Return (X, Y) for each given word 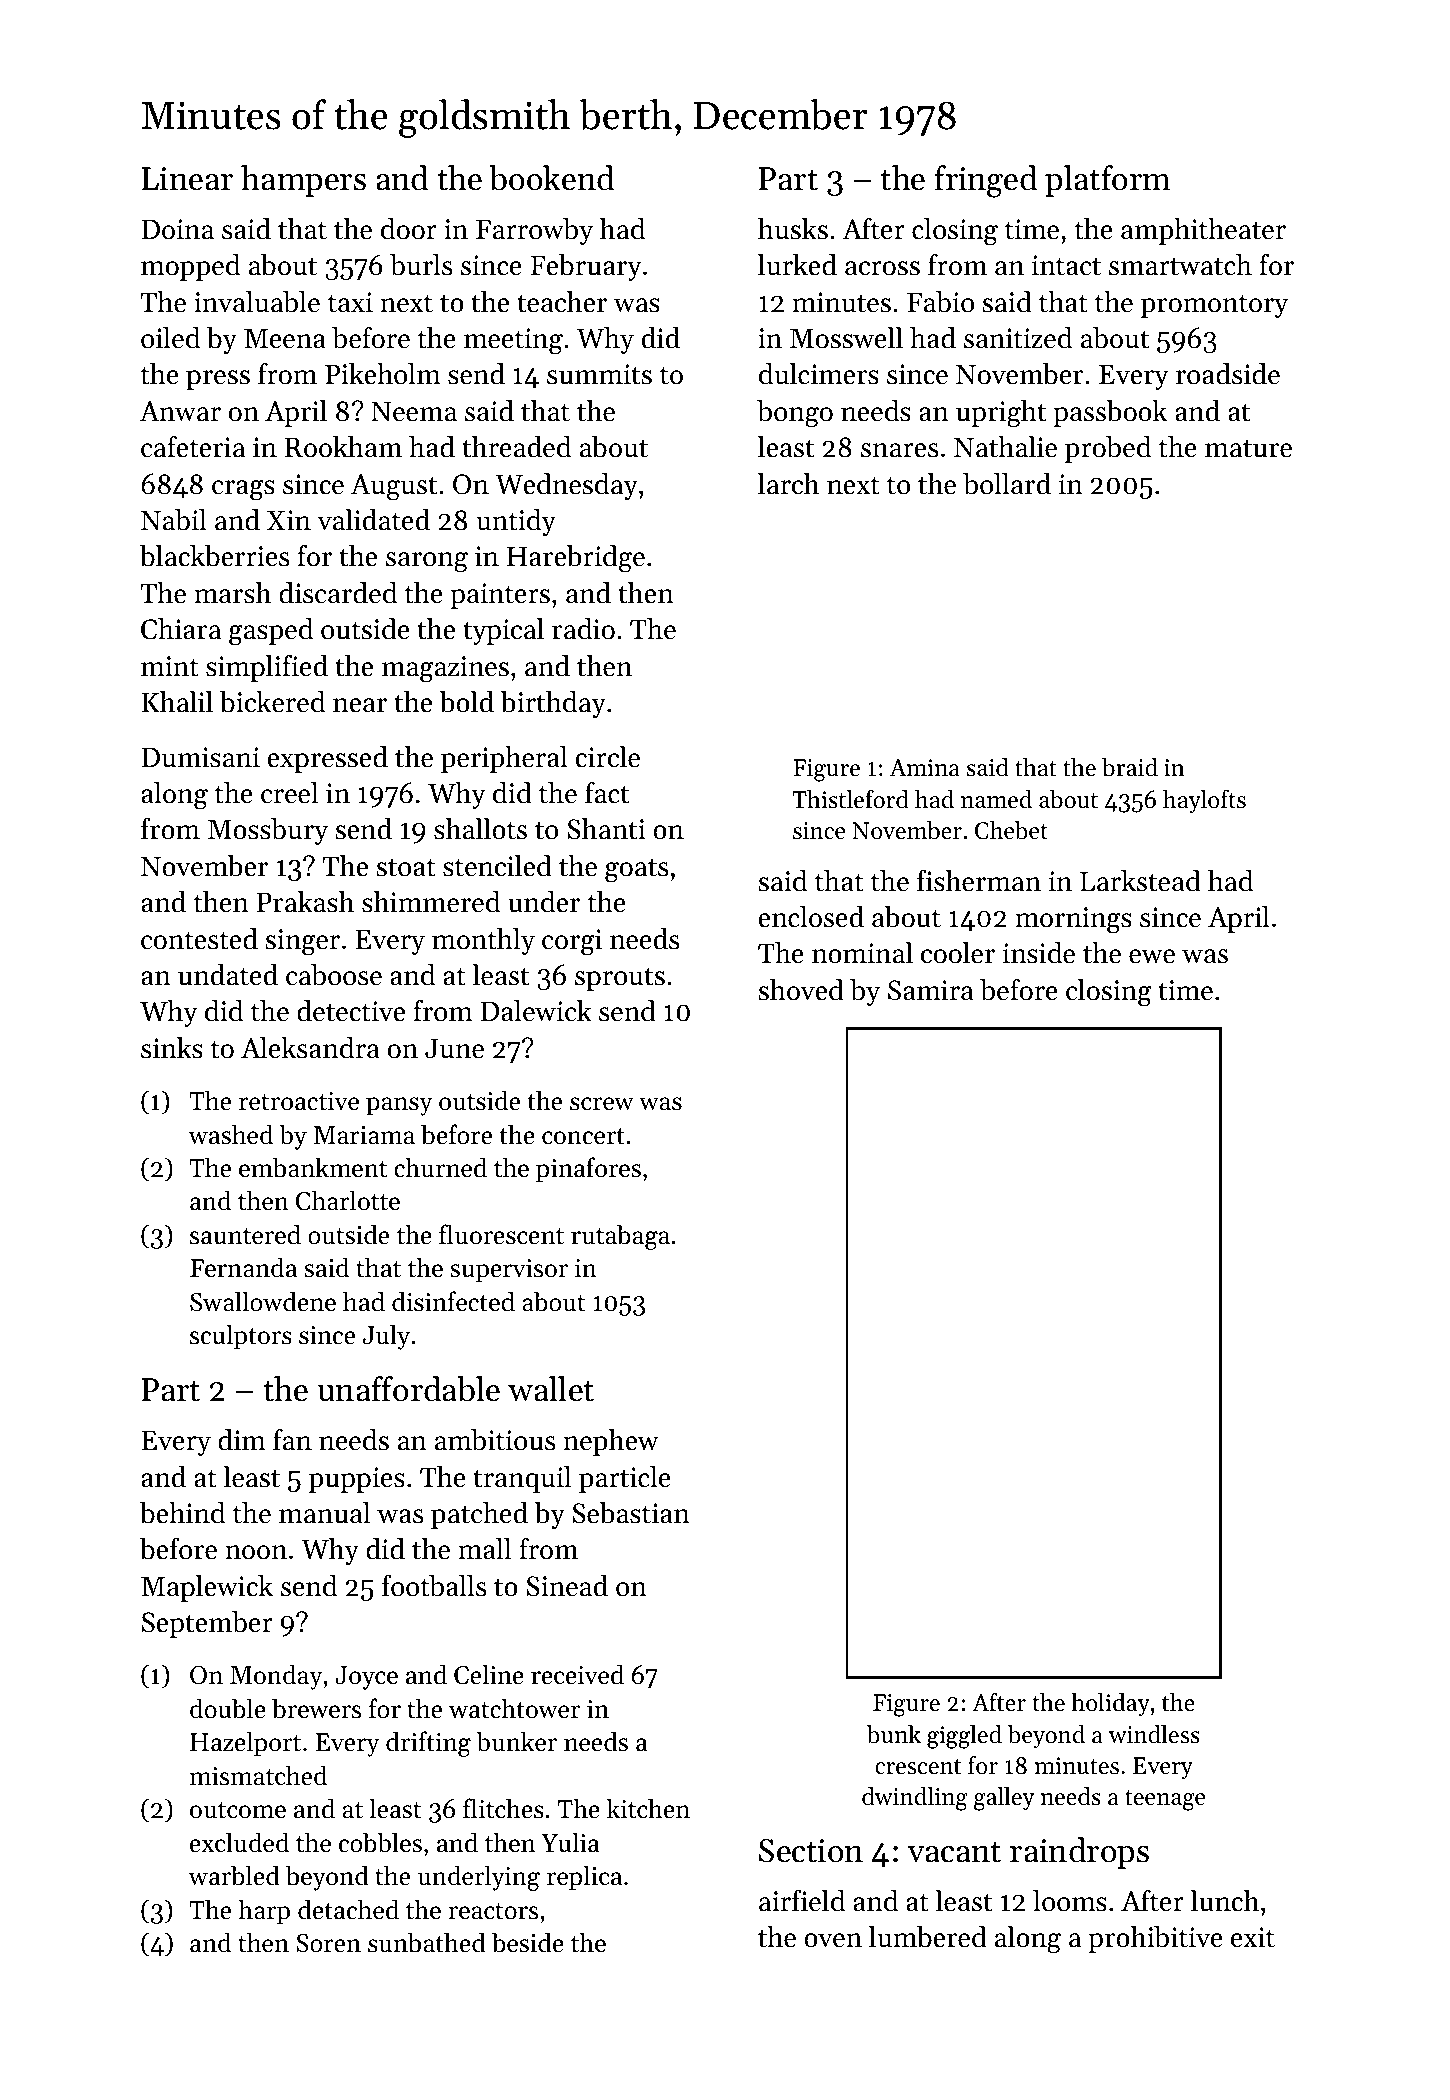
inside (1039, 953)
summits (599, 374)
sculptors (241, 1337)
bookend (551, 178)
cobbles (380, 1842)
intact (1066, 265)
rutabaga (620, 1237)
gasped (271, 632)
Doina (177, 229)
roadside (1228, 374)
